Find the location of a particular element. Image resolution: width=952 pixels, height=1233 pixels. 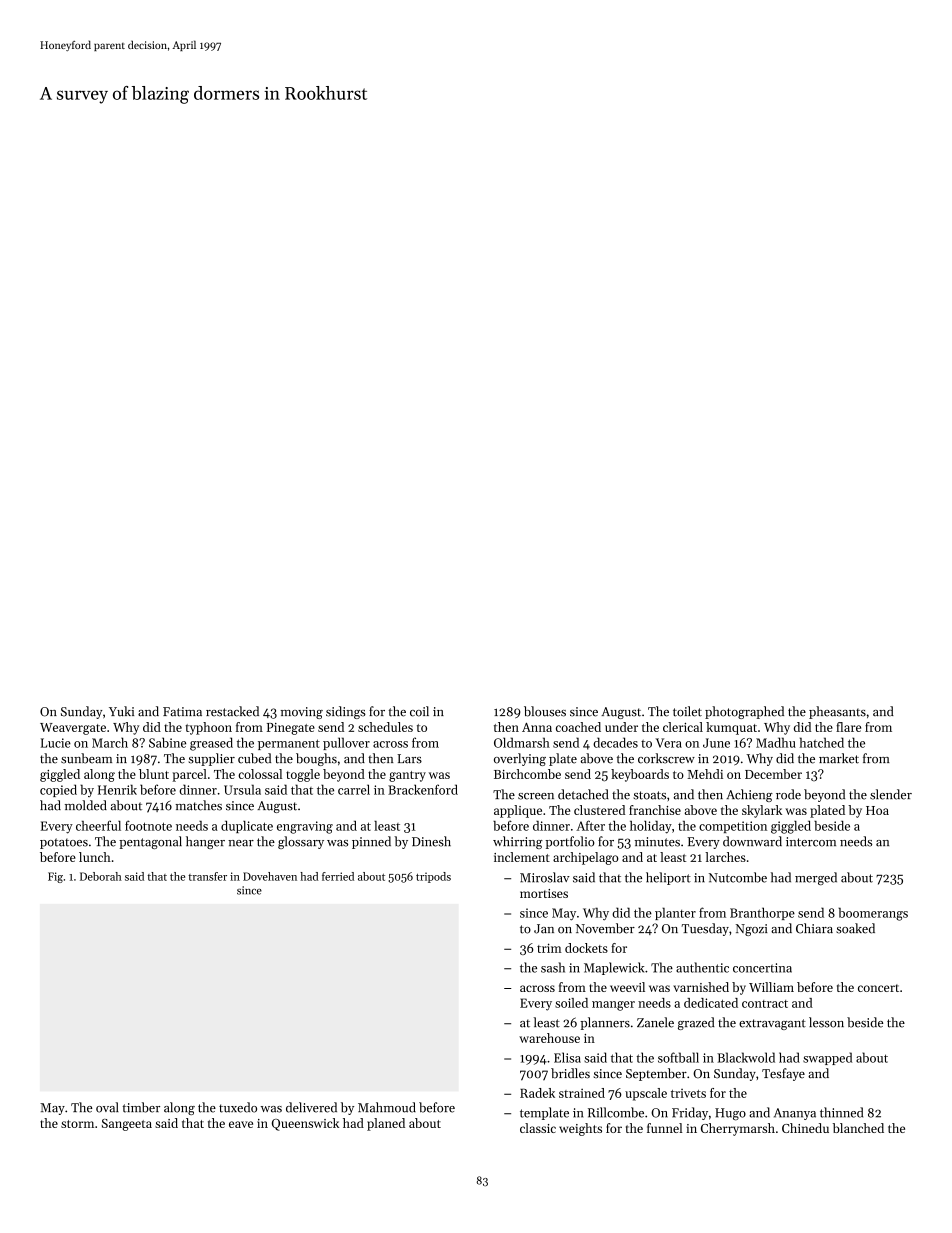

Sangeeta is located at coordinates (127, 1125).
